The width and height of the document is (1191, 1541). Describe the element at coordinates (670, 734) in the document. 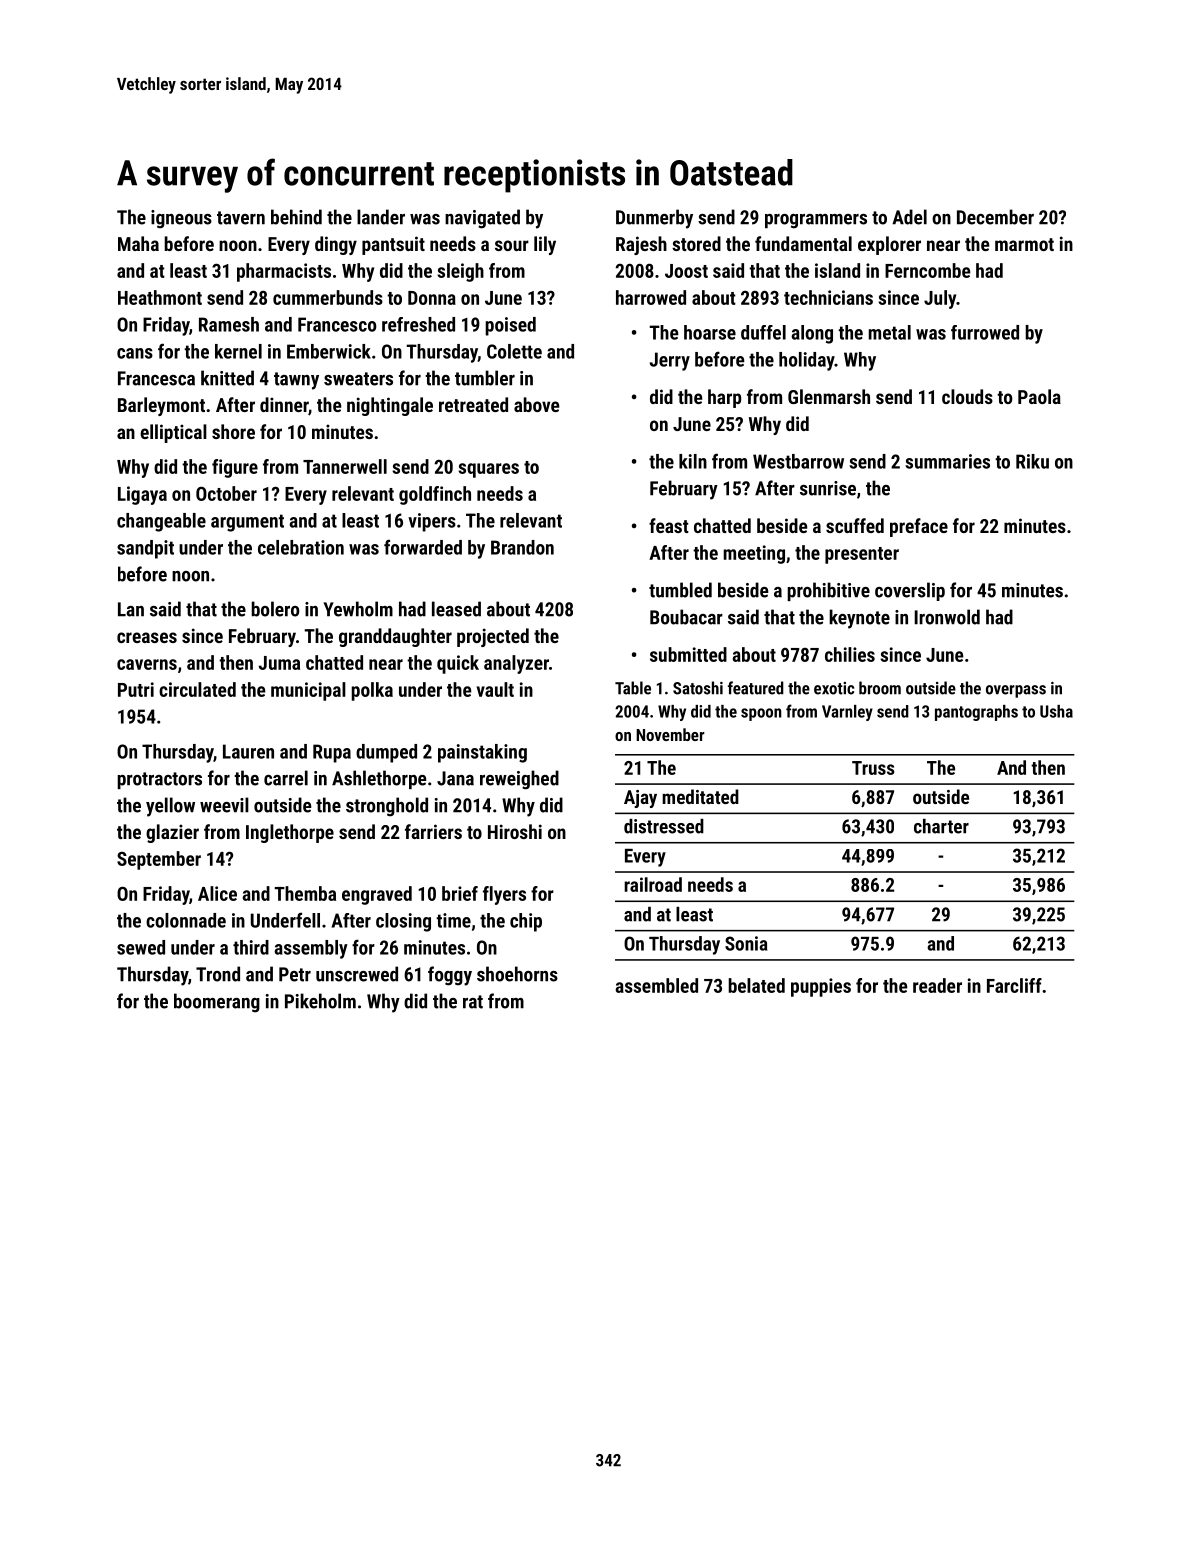

I see `November` at that location.
